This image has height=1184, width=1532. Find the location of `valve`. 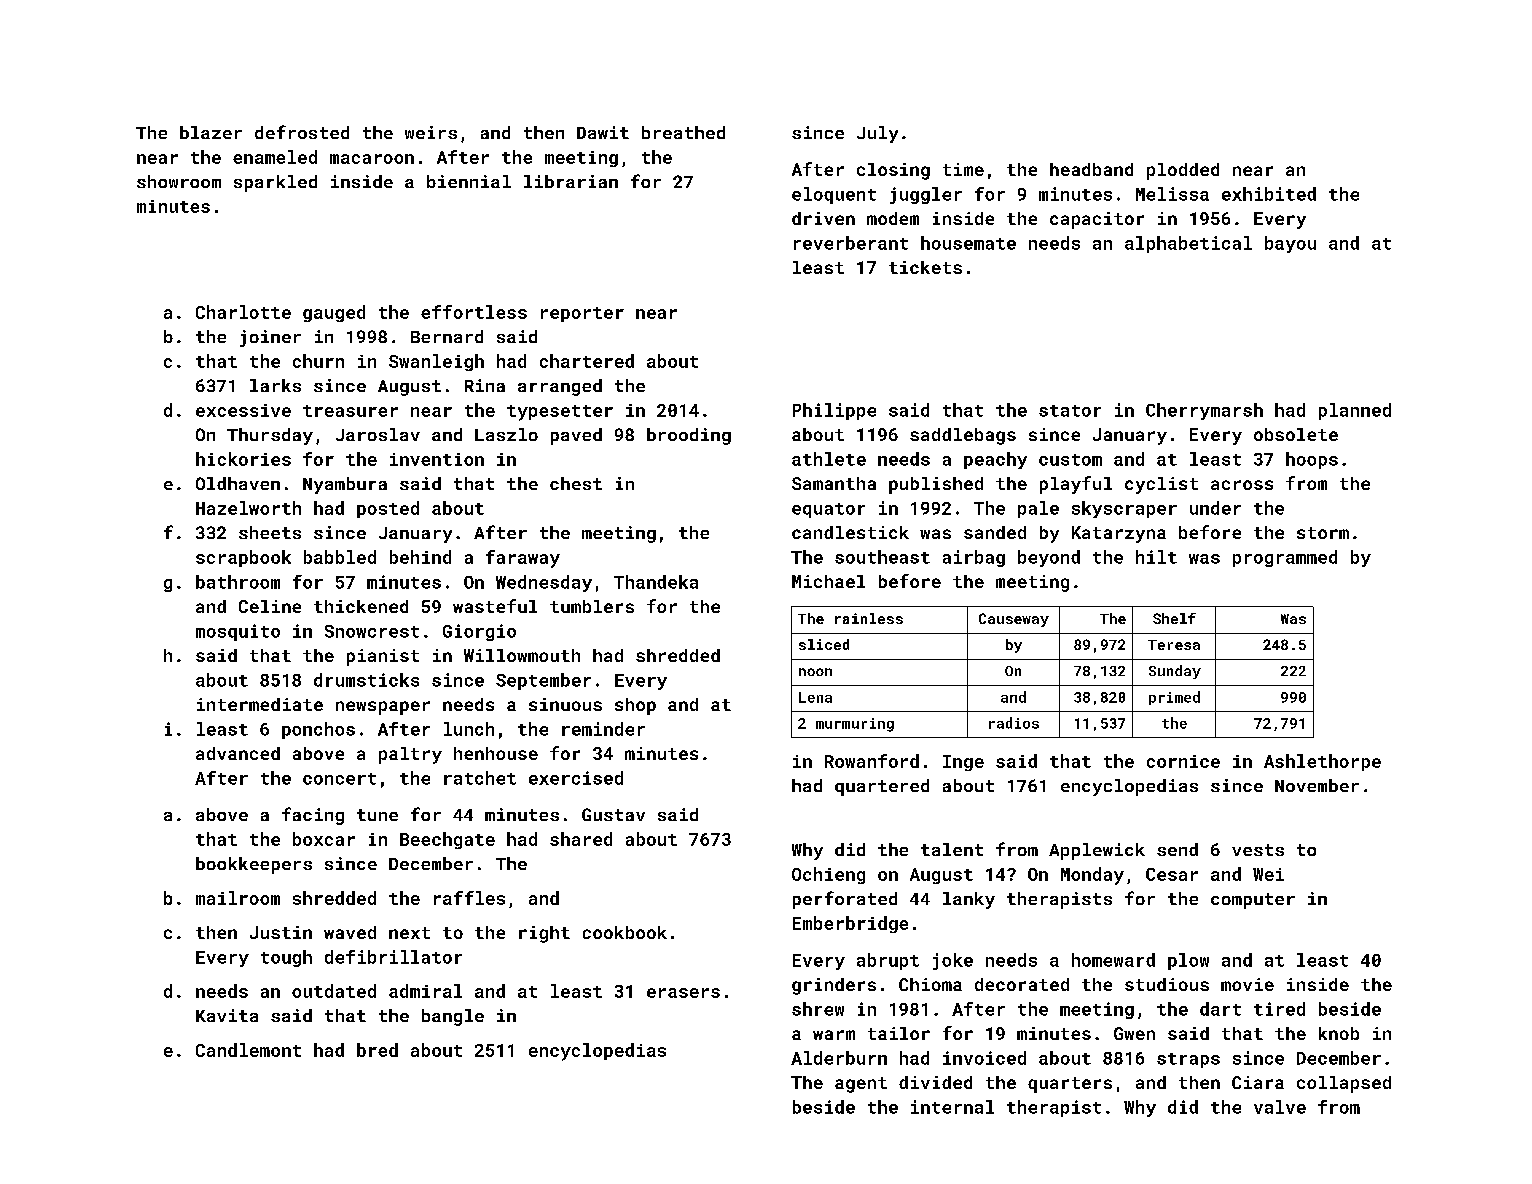

valve is located at coordinates (1280, 1107).
